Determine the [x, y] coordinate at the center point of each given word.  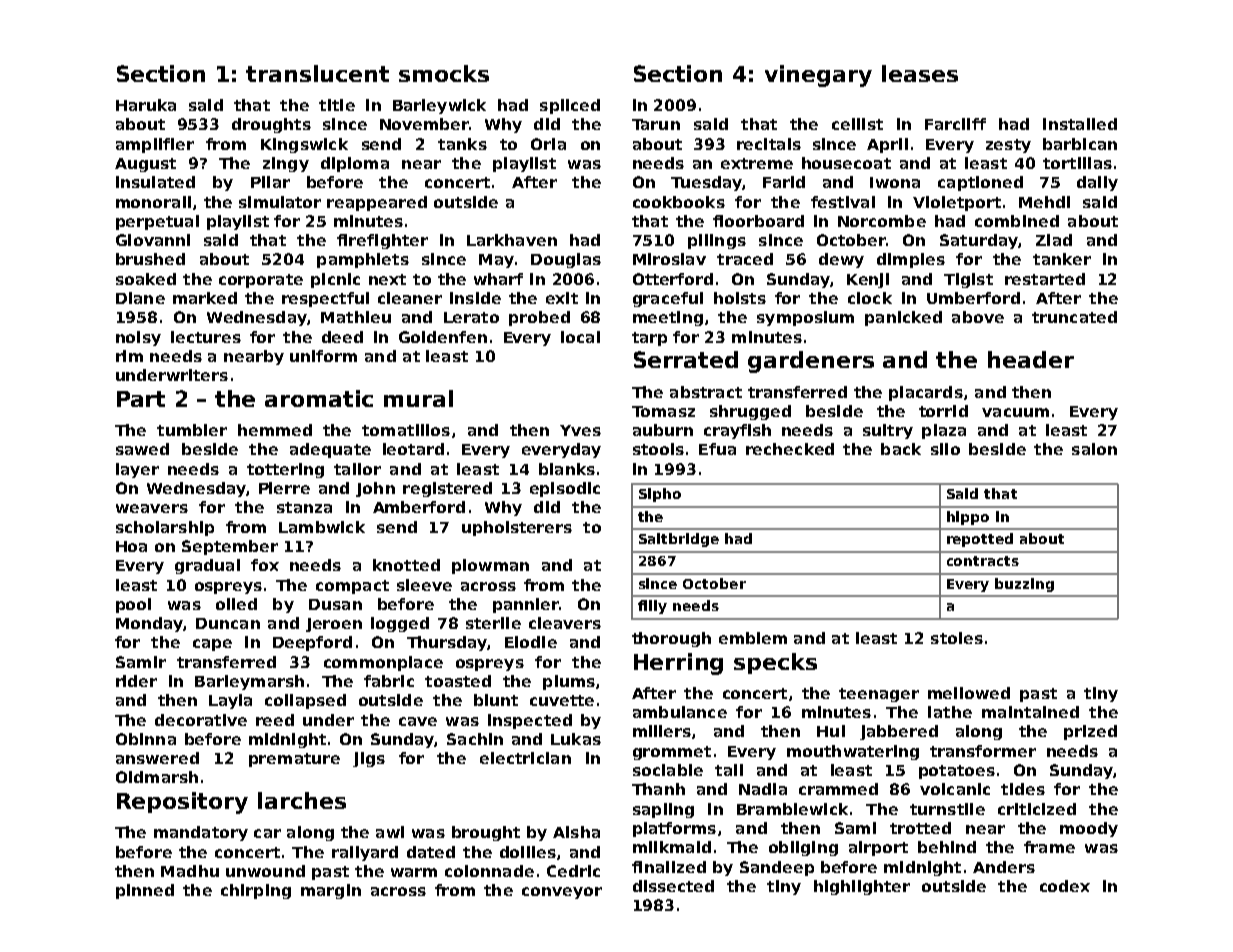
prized [1090, 732]
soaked [146, 279]
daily [1097, 183]
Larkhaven [512, 240]
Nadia [763, 789]
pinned [145, 891]
